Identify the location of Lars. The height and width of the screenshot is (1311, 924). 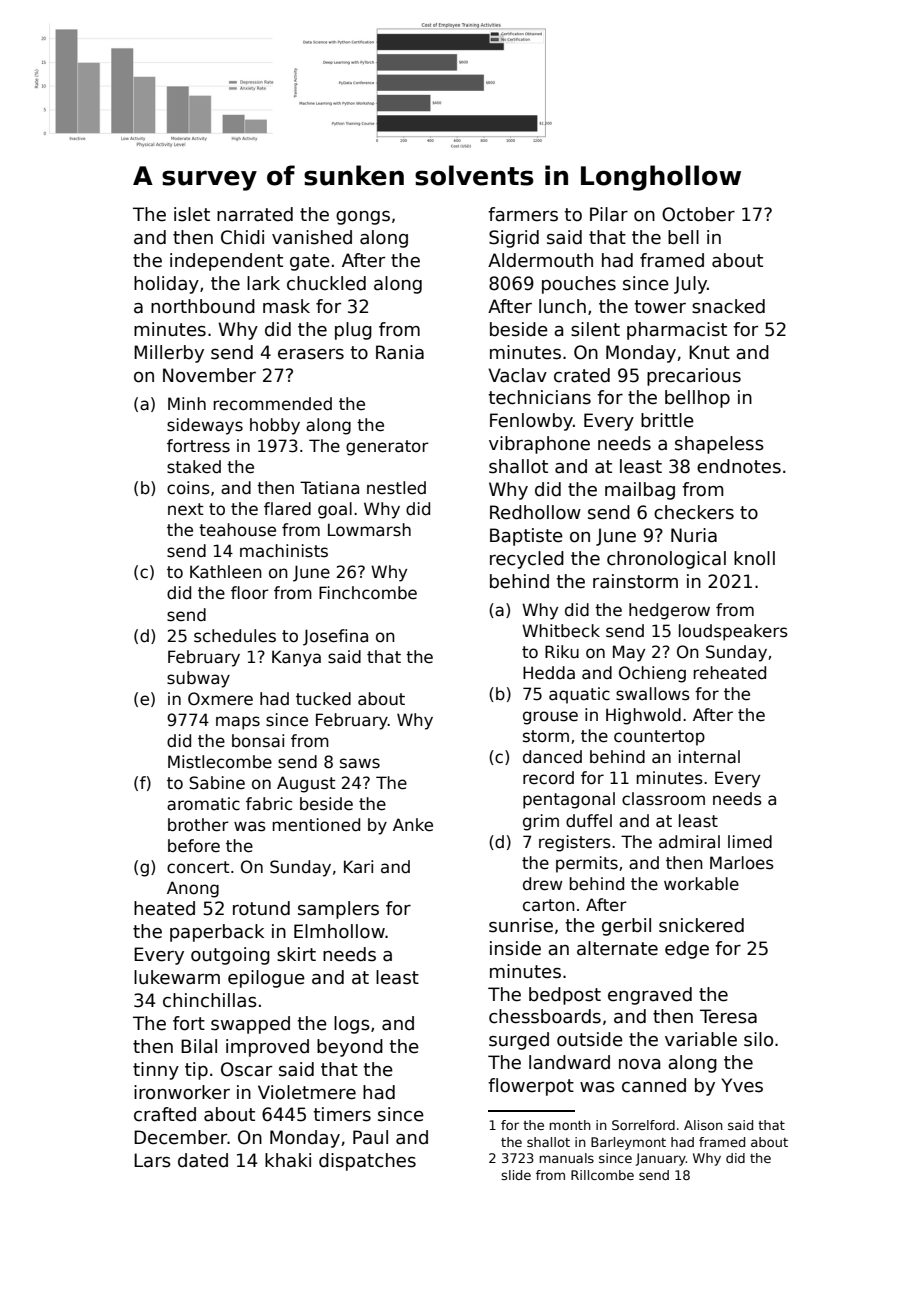
(152, 1160).
